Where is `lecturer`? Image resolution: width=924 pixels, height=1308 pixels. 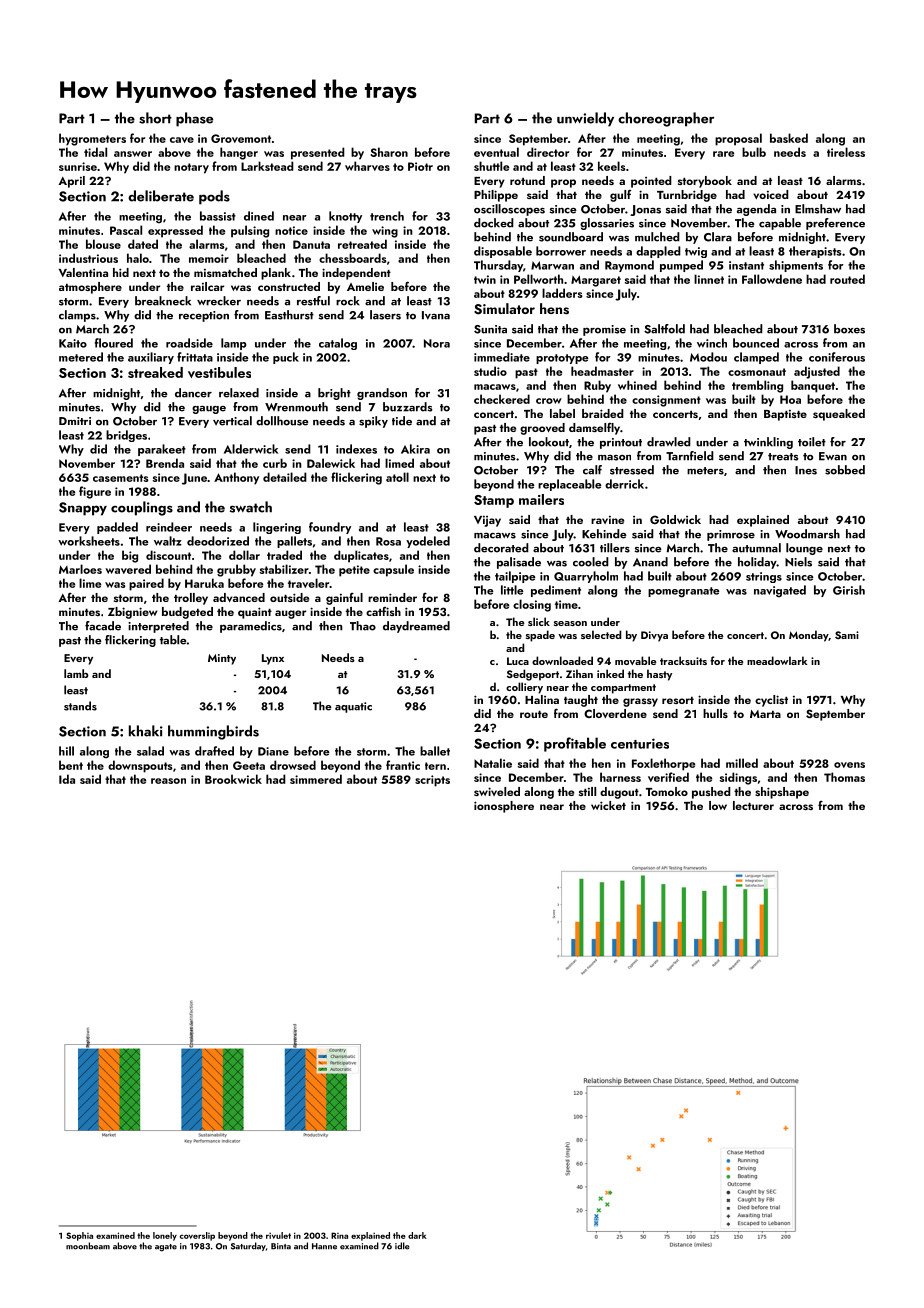
lecturer is located at coordinates (753, 805).
